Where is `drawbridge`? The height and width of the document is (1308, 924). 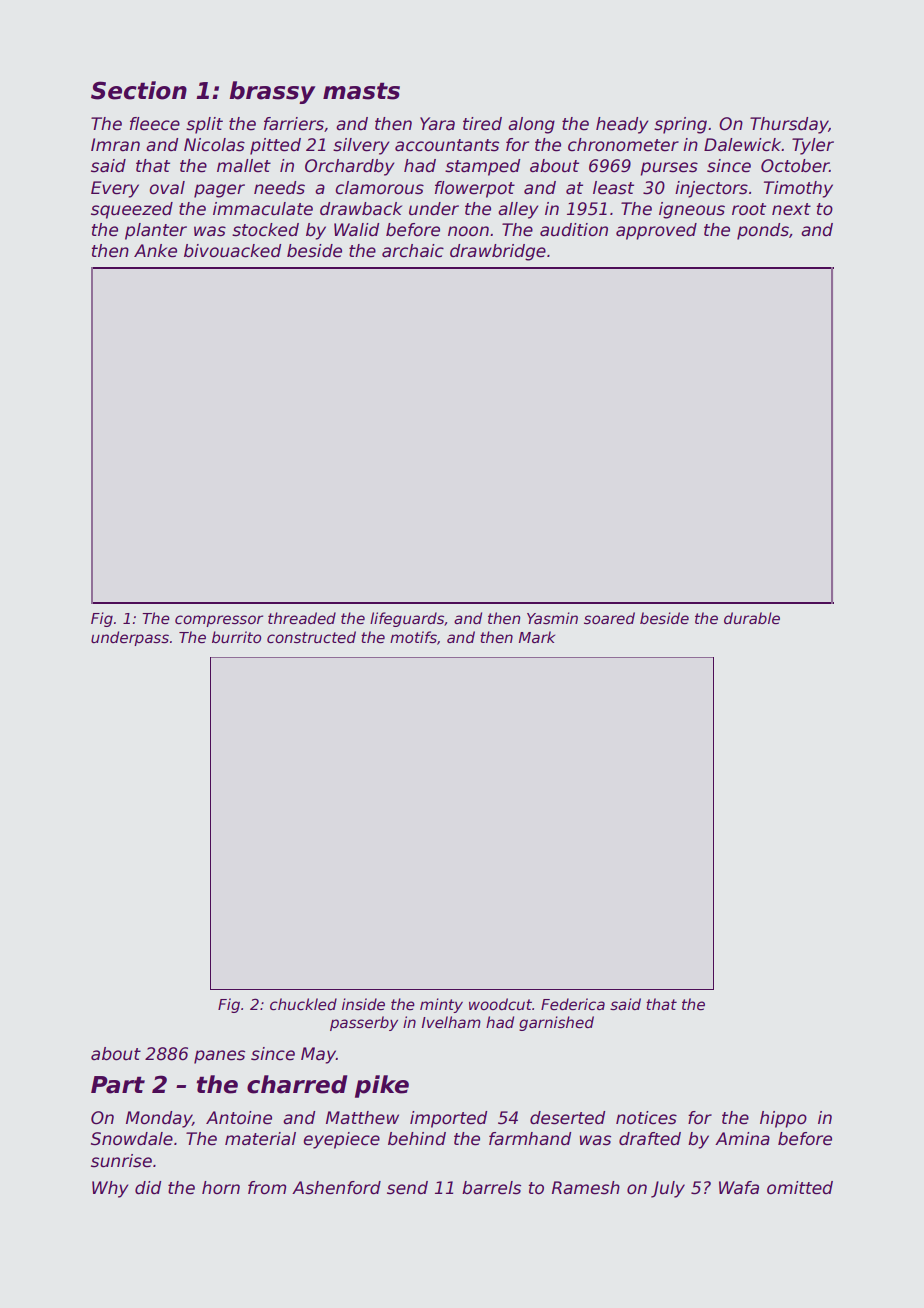 drawbridge is located at coordinates (498, 252).
